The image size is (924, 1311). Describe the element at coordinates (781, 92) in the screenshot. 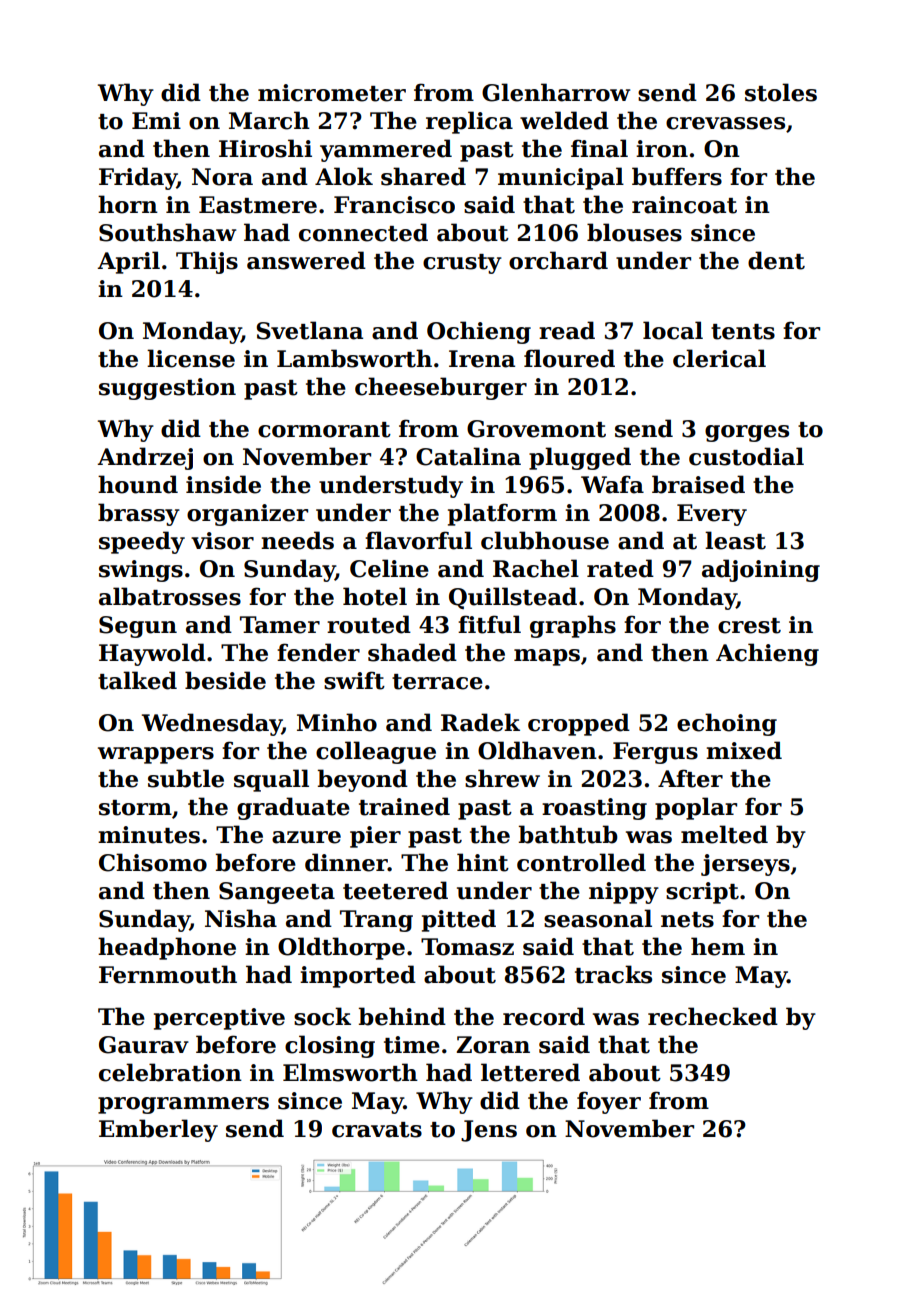

I see `stoles` at that location.
